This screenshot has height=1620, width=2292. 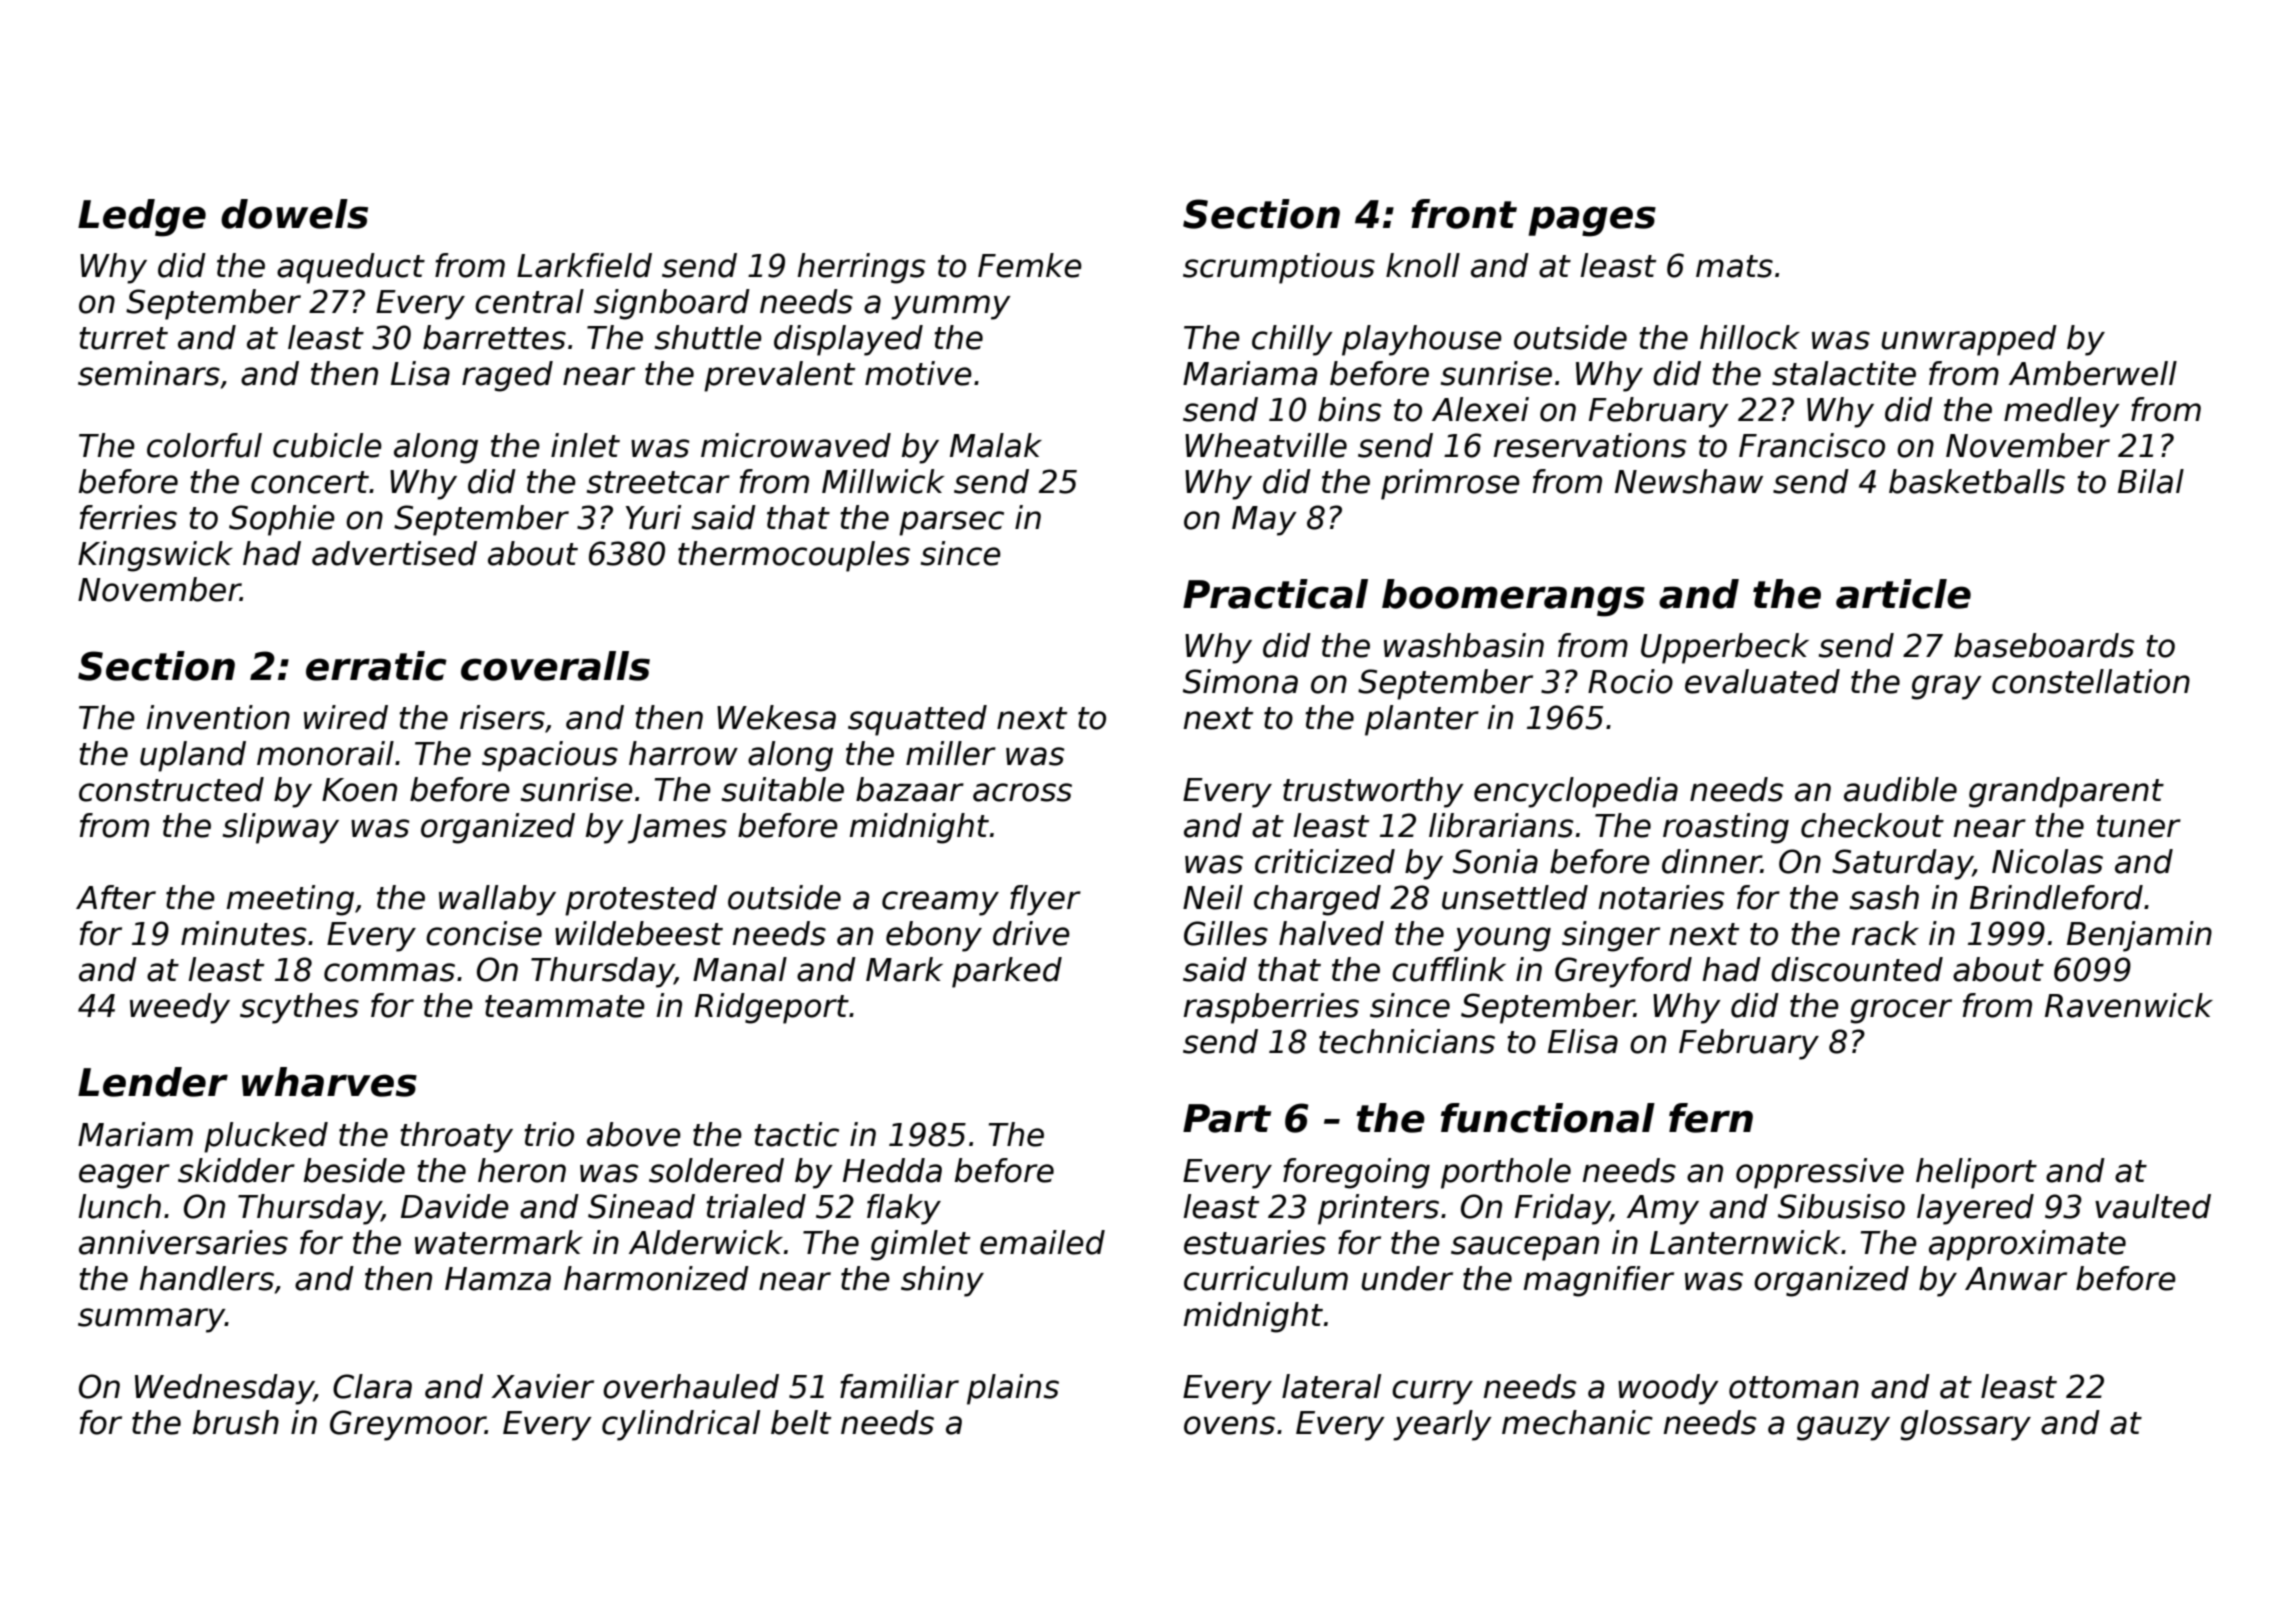 What do you see at coordinates (2153, 1206) in the screenshot?
I see `vaulted` at bounding box center [2153, 1206].
